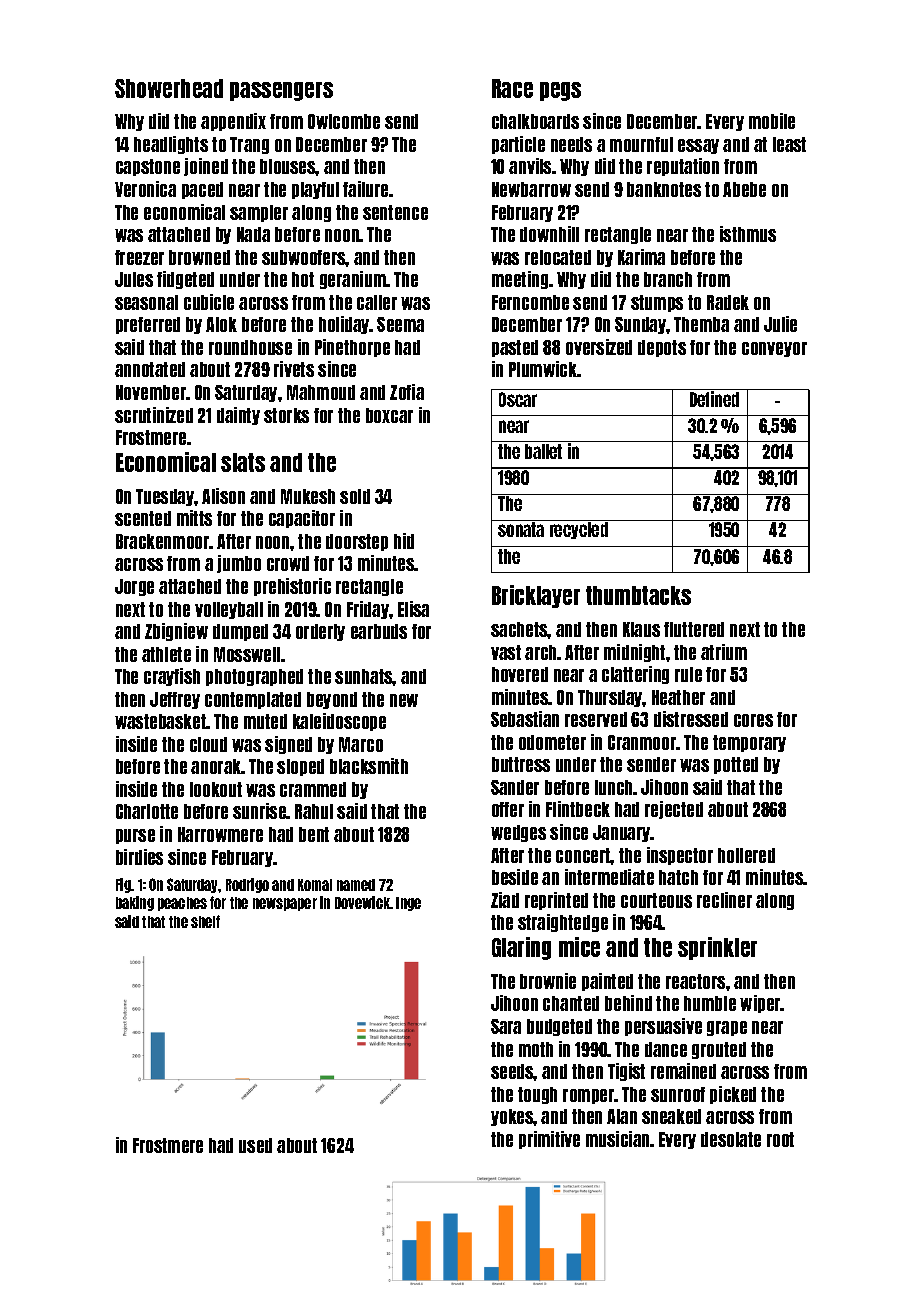  I want to click on passengers, so click(281, 91).
